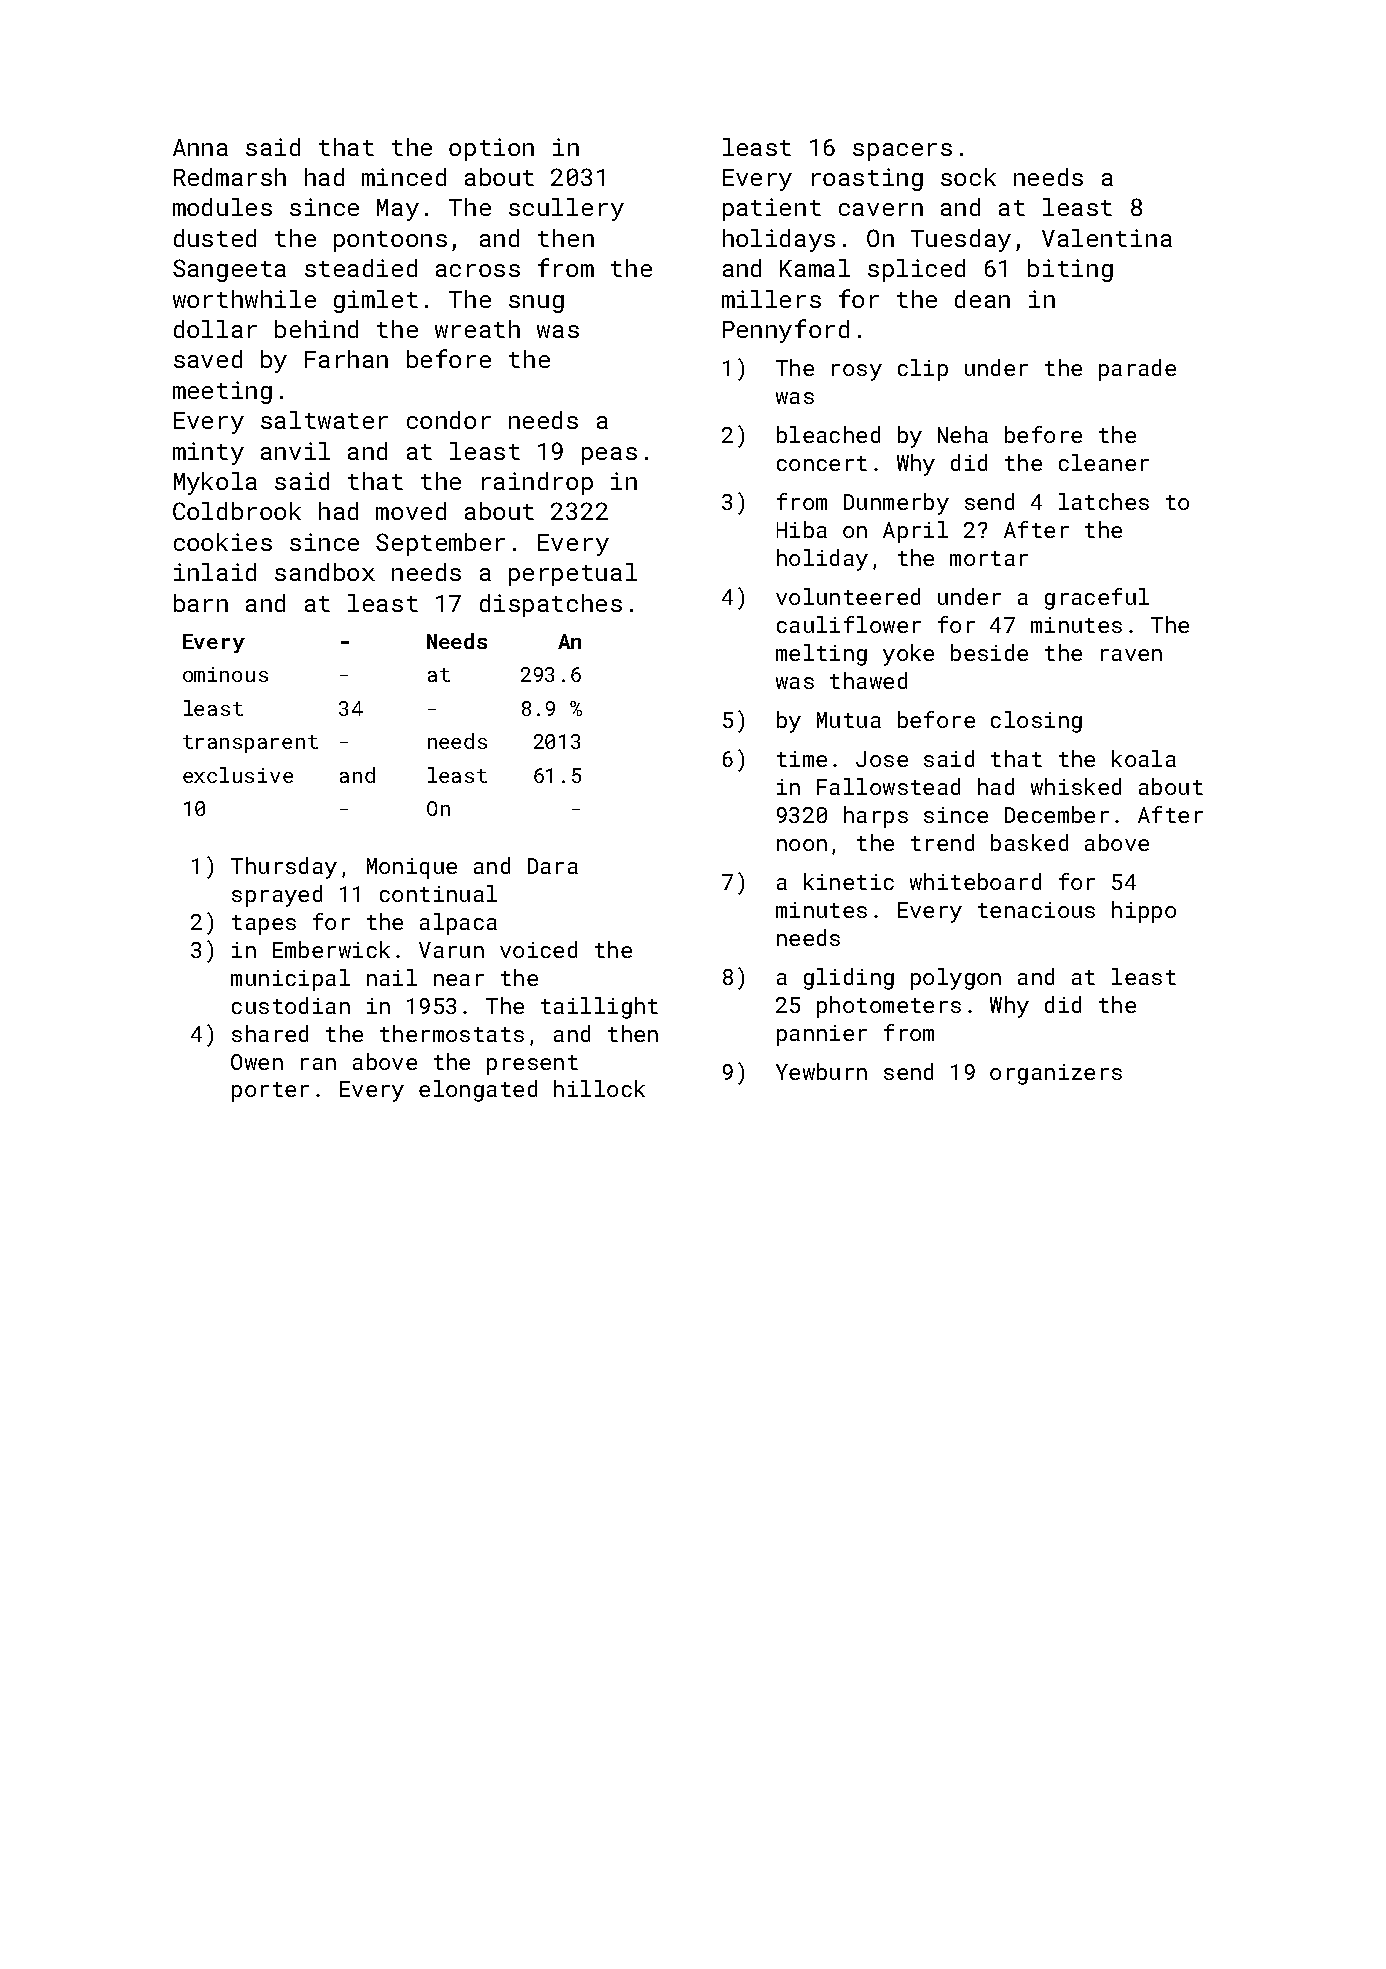  What do you see at coordinates (573, 574) in the screenshot?
I see `perpetual` at bounding box center [573, 574].
